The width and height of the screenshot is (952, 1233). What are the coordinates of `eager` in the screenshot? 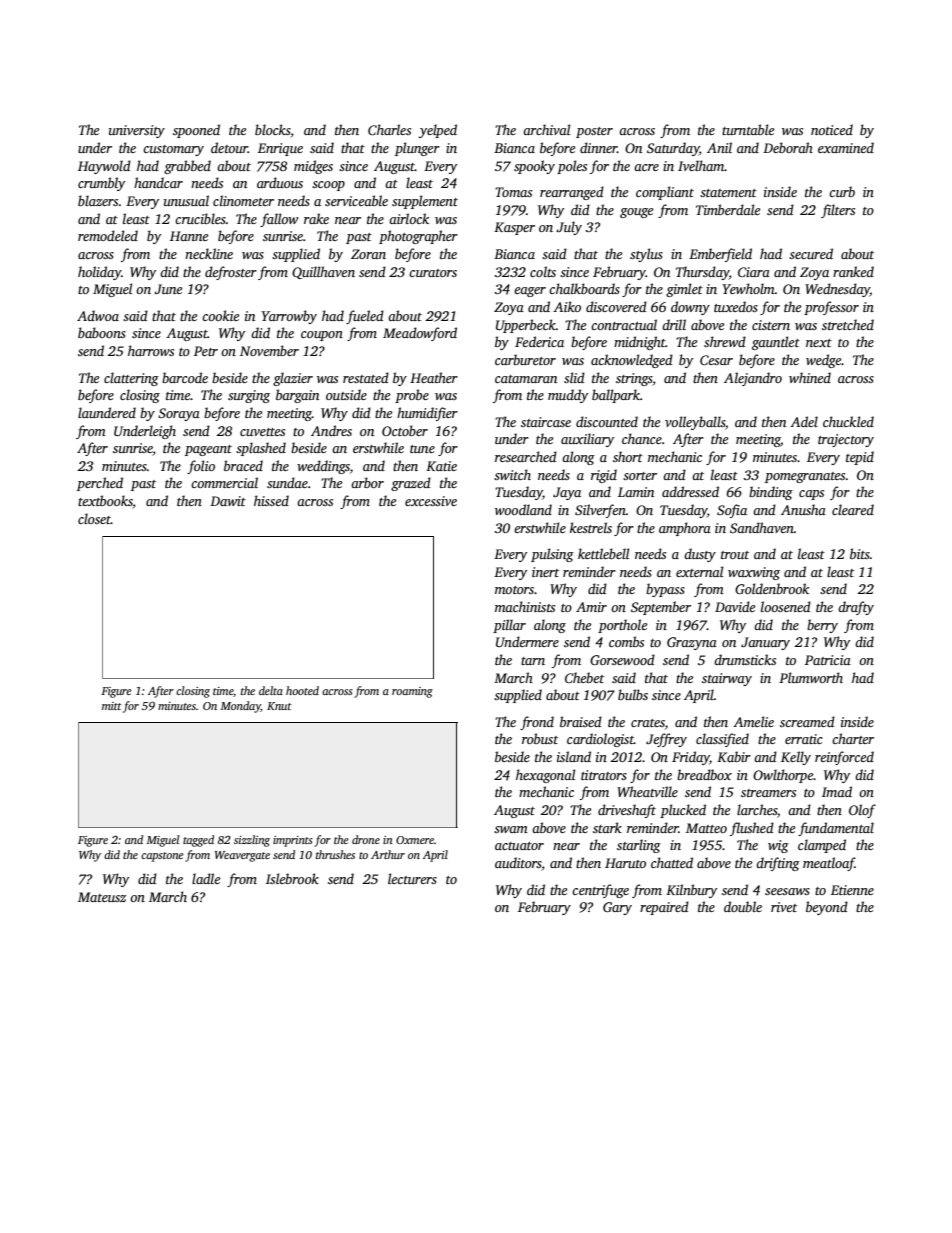 It's located at (530, 292).
